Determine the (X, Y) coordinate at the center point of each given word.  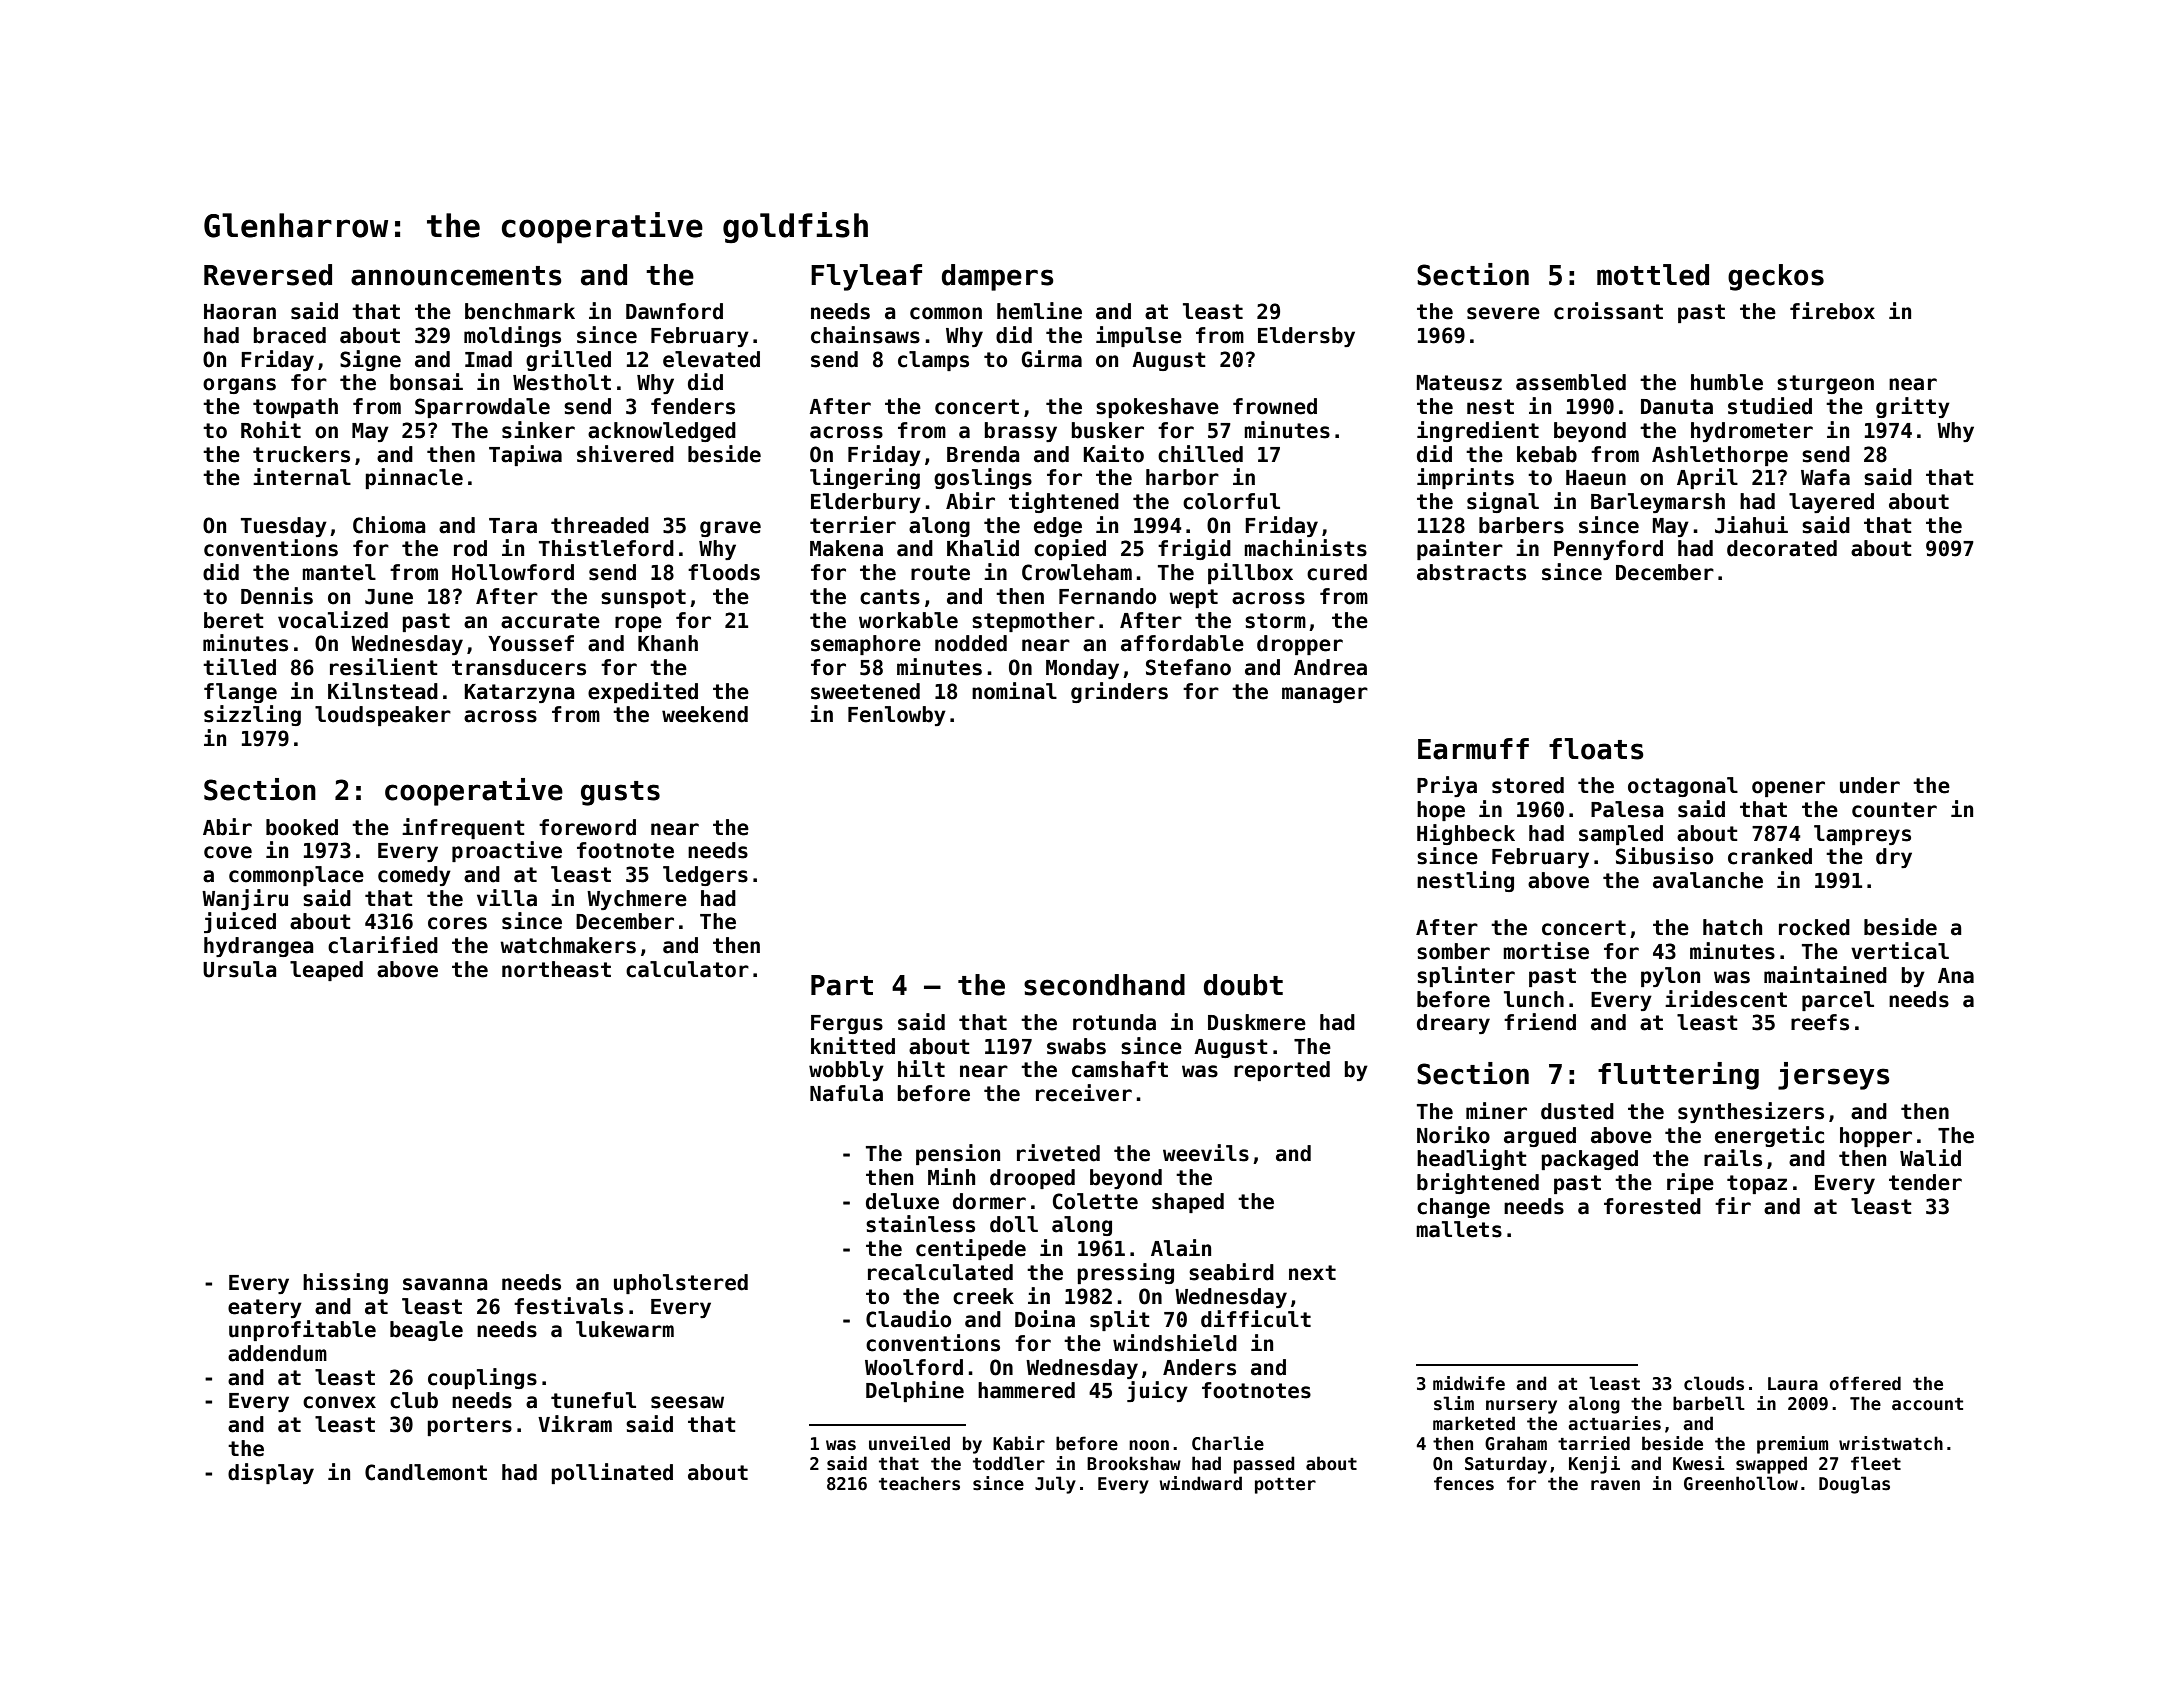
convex (339, 1402)
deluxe (902, 1201)
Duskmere (1257, 1022)
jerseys (1834, 1076)
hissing (345, 1283)
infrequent (463, 828)
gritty (1913, 407)
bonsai (426, 382)
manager (1325, 695)
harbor (1182, 477)
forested (1652, 1206)
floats (1596, 749)
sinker (538, 430)
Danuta (1677, 407)
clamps (933, 361)
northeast (556, 969)
